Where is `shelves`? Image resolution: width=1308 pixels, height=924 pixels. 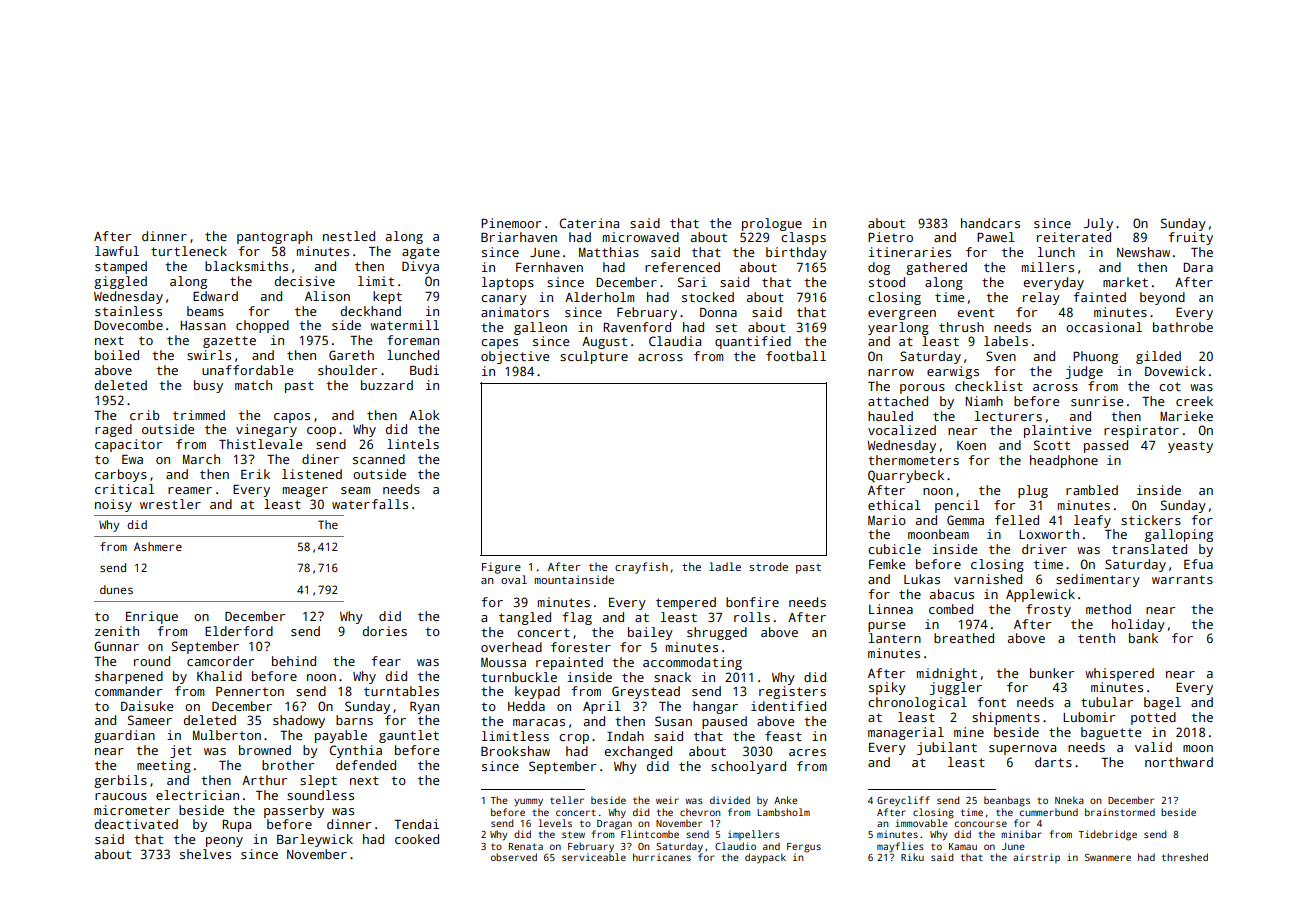
shelves is located at coordinates (205, 854).
